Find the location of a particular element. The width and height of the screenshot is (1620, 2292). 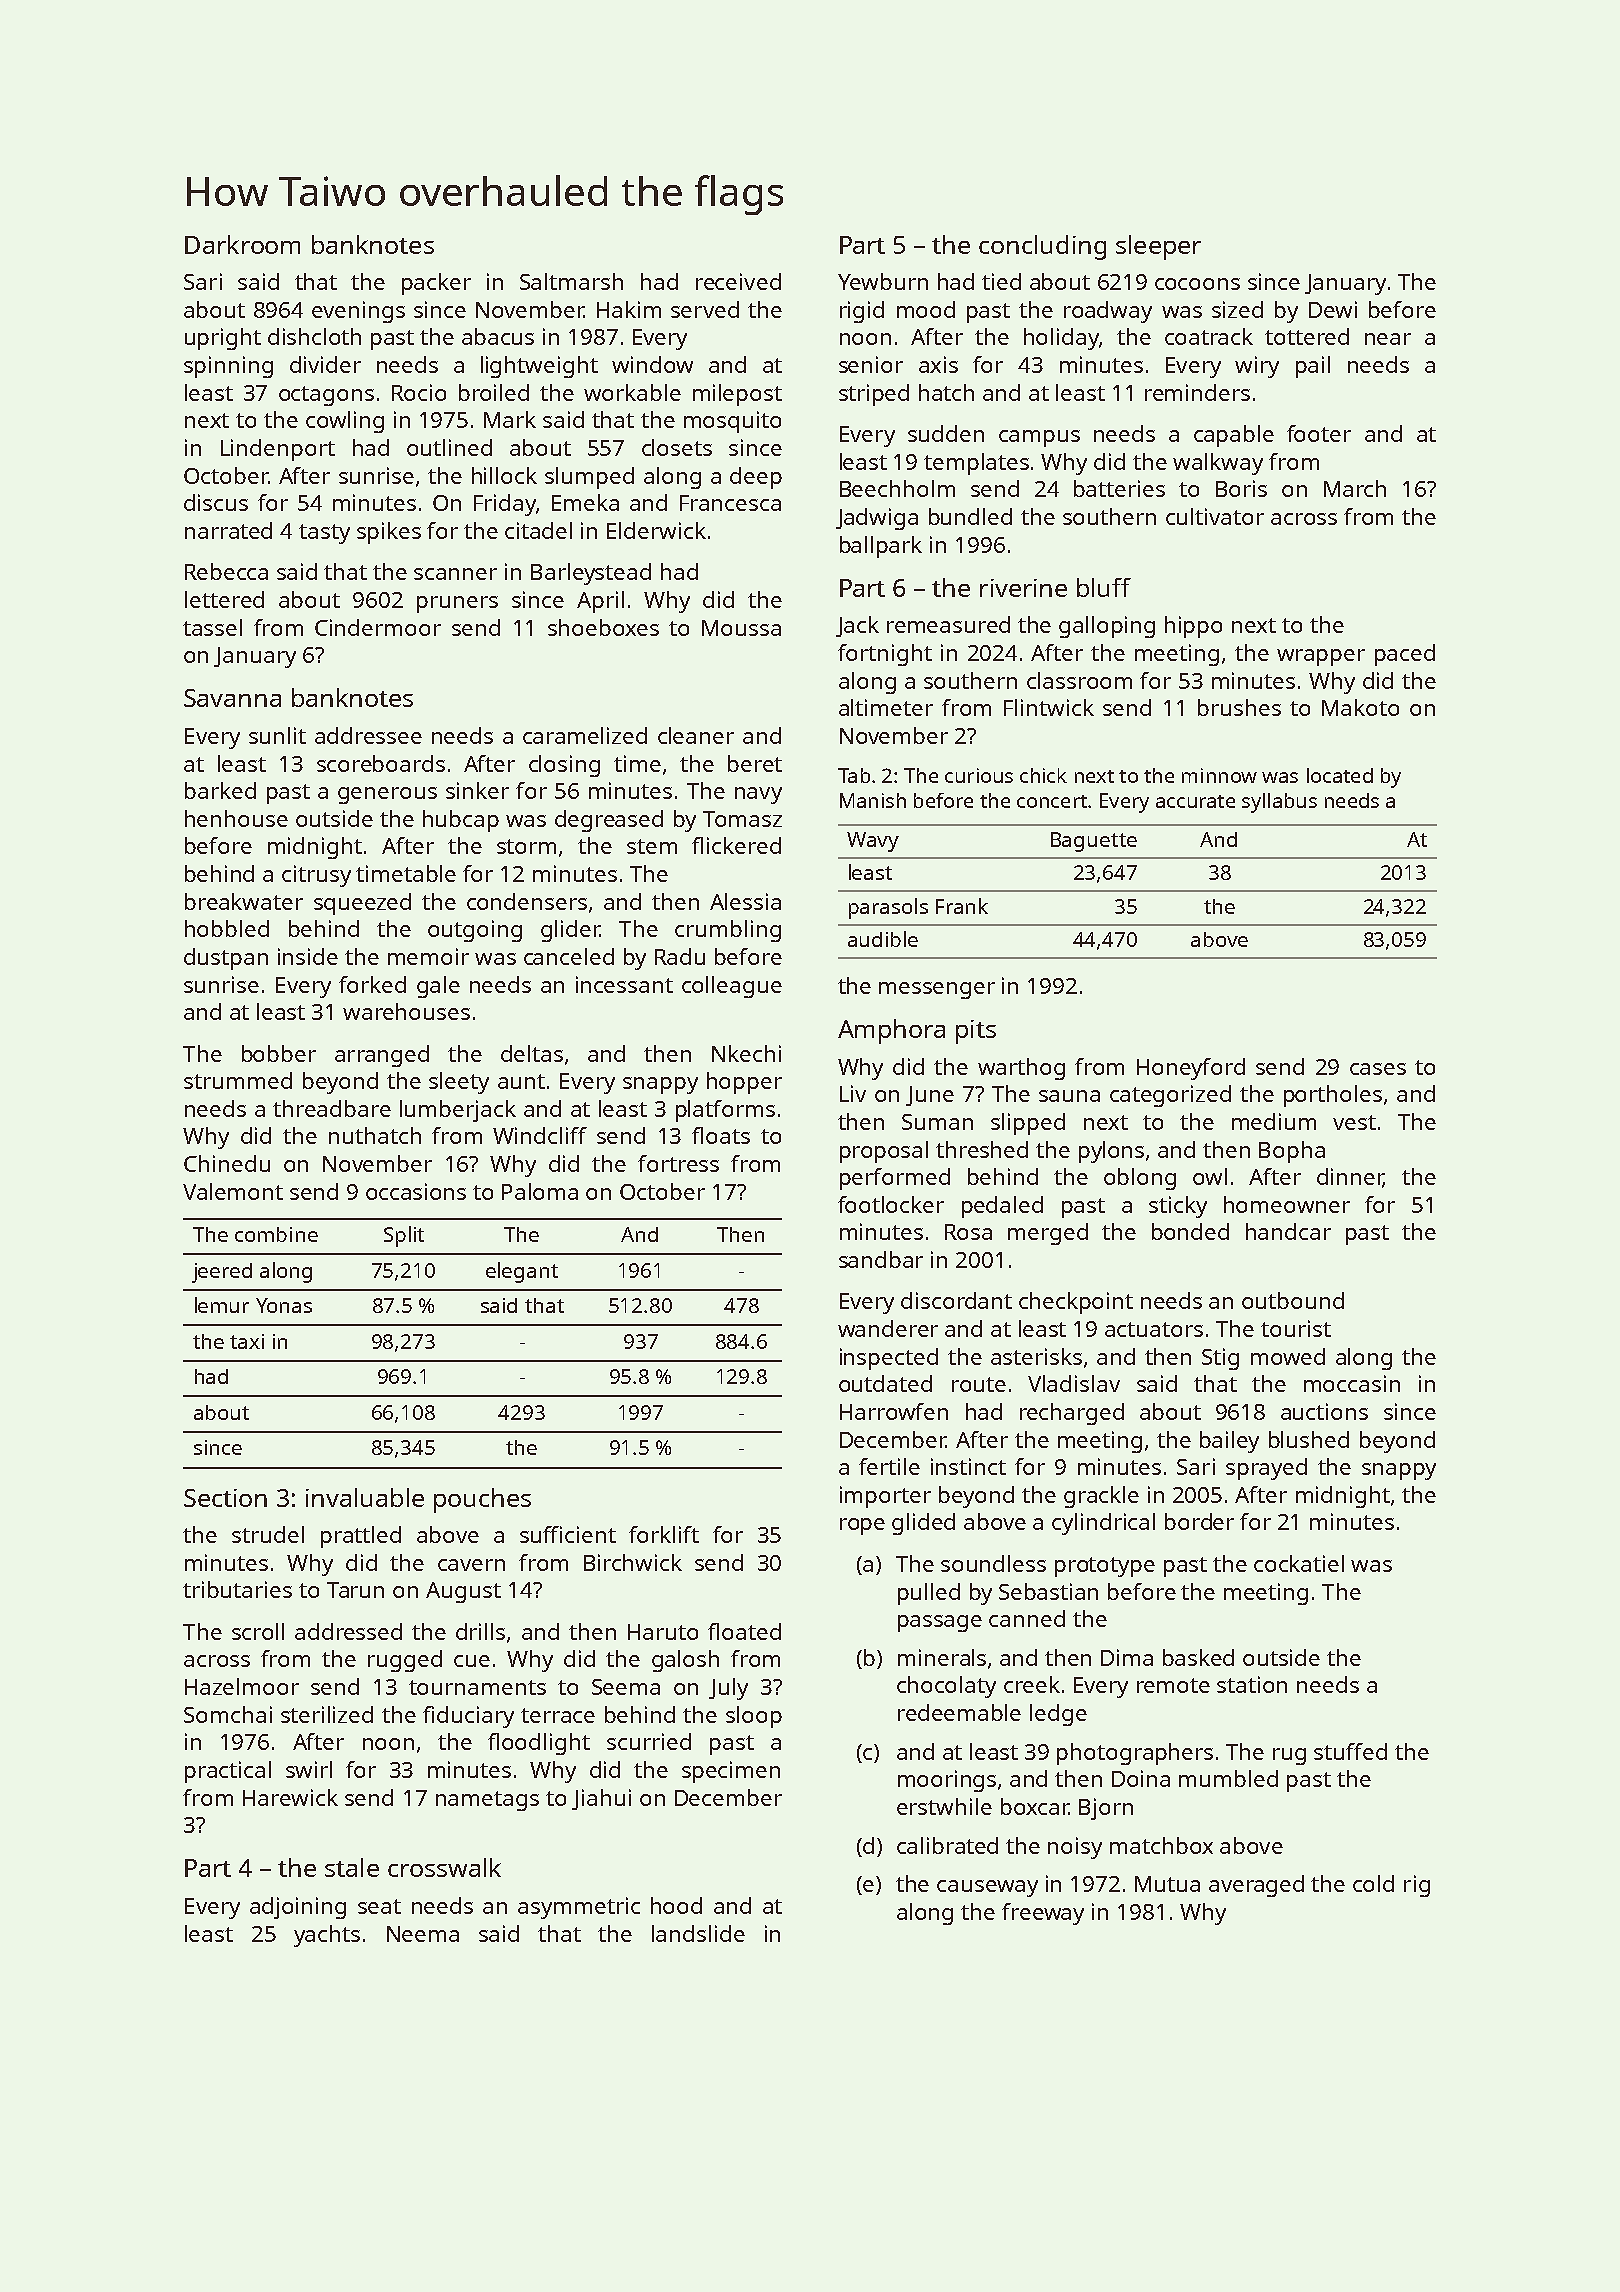

strummed is located at coordinates (238, 1080).
